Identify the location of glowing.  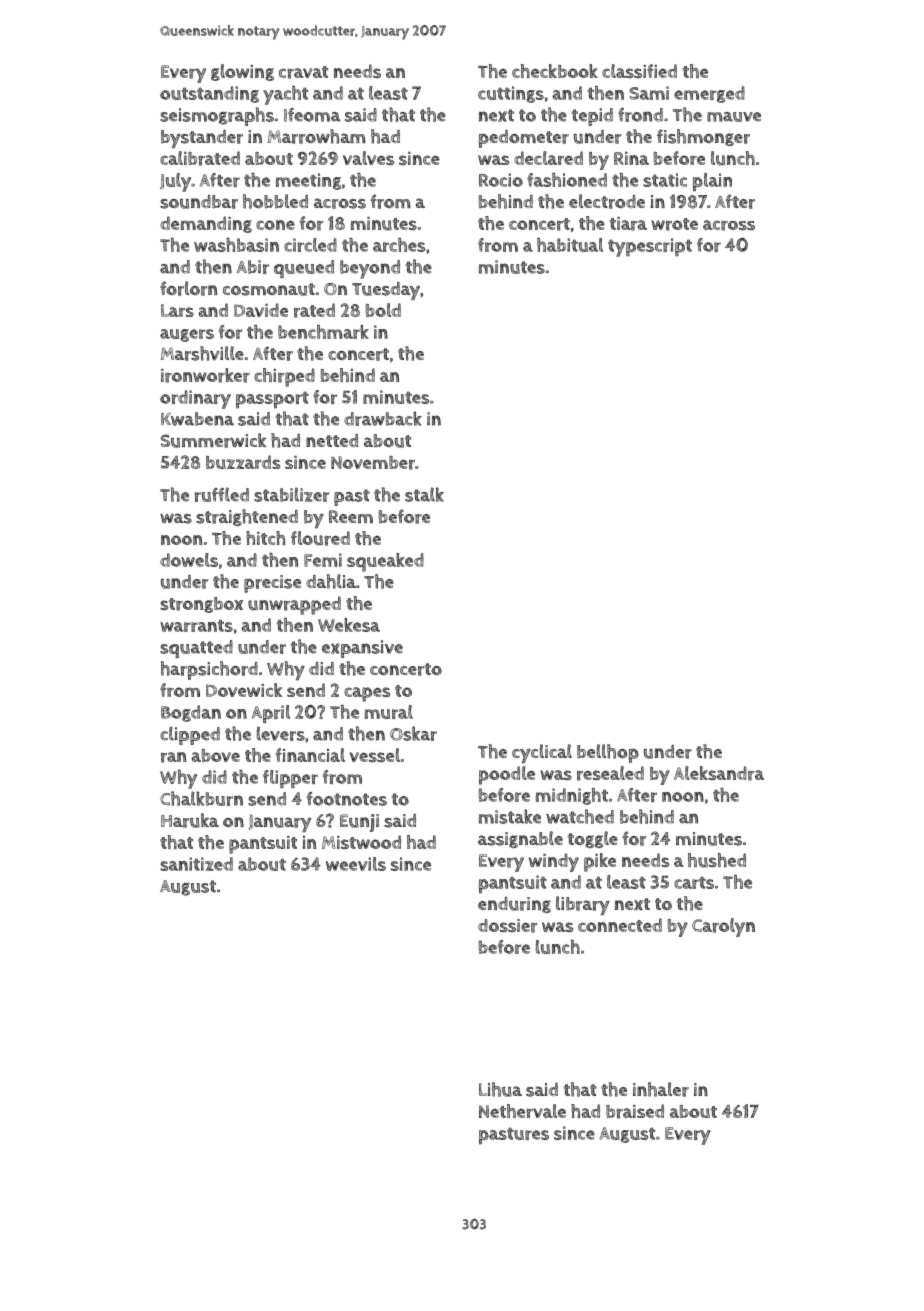
(242, 72).
